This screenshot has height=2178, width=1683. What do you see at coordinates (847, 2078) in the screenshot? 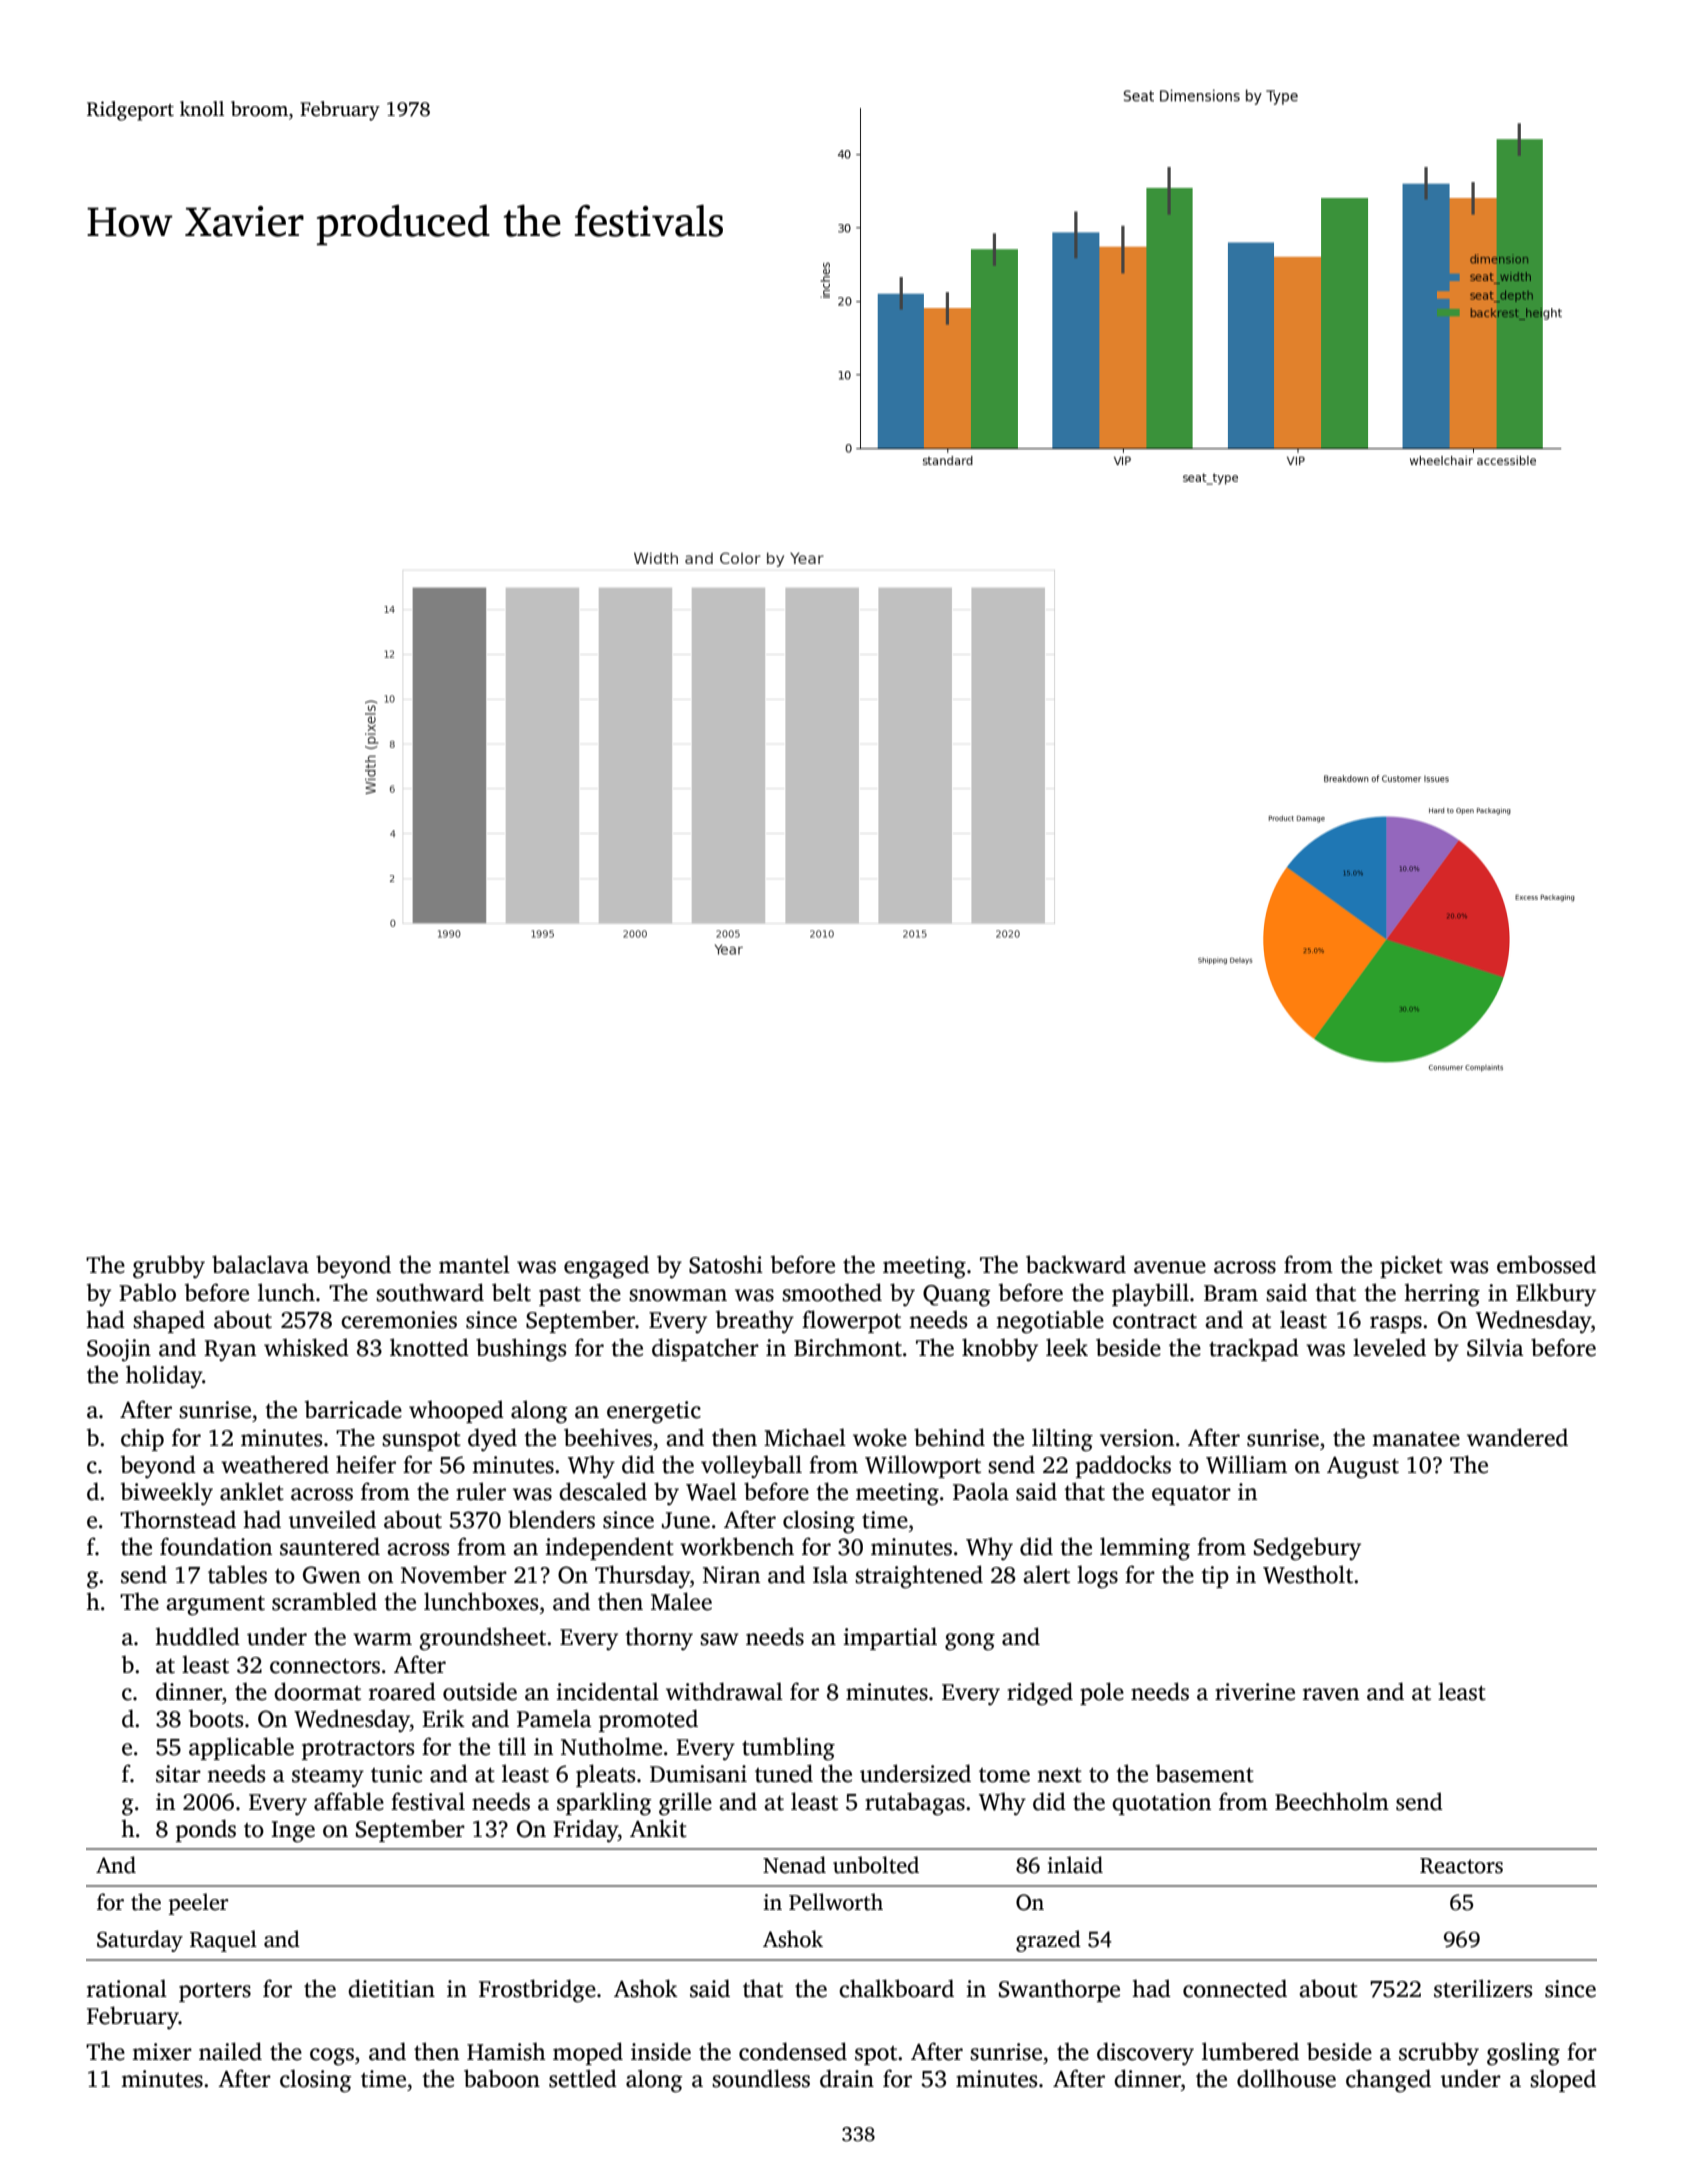
I see `drain` at bounding box center [847, 2078].
